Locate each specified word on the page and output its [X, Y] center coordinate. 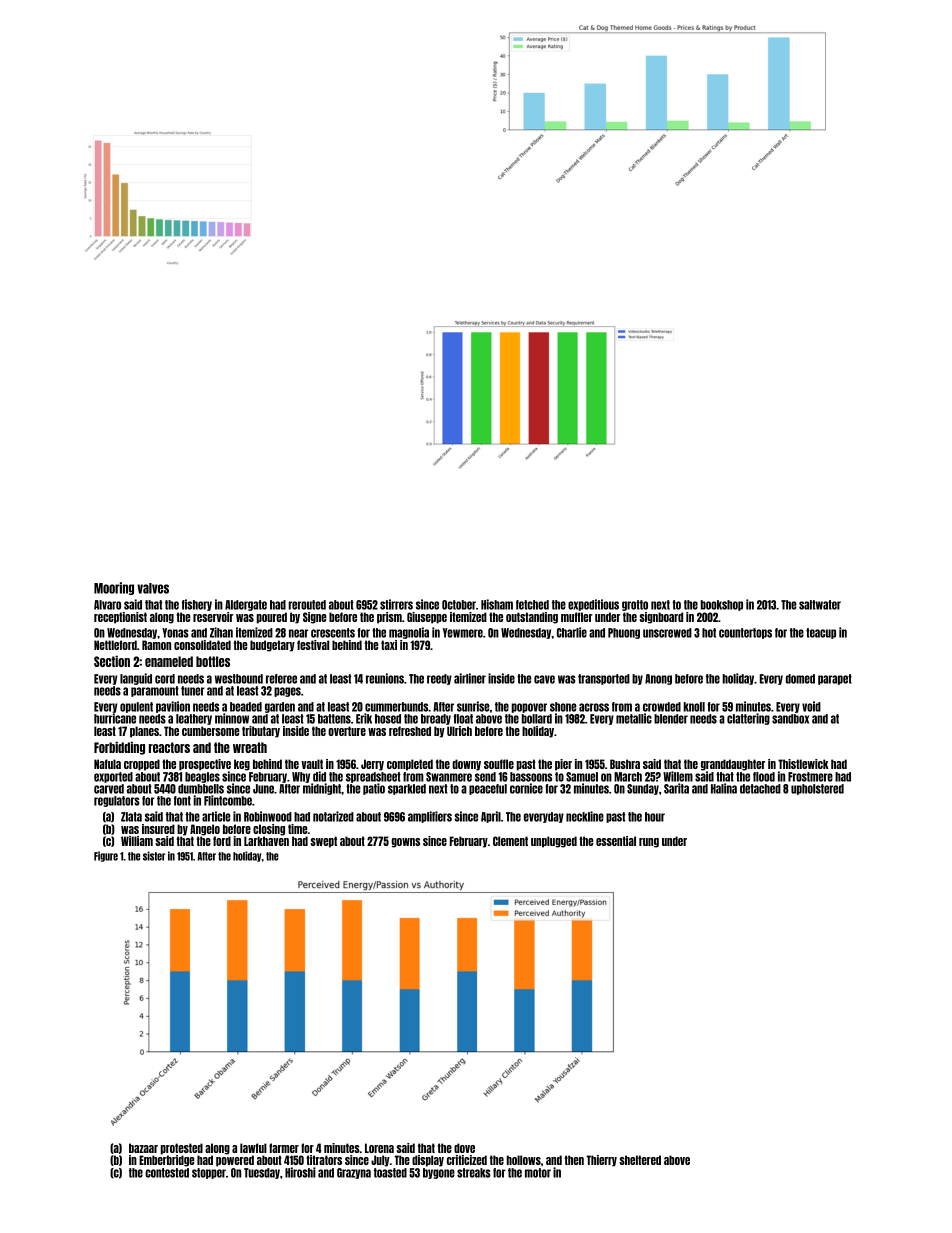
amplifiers [430, 817]
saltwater [820, 605]
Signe [315, 618]
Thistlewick [803, 764]
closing [269, 830]
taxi [389, 645]
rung [649, 843]
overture [347, 731]
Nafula [107, 764]
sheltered [640, 1160]
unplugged [554, 842]
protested [182, 1149]
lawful [253, 1148]
